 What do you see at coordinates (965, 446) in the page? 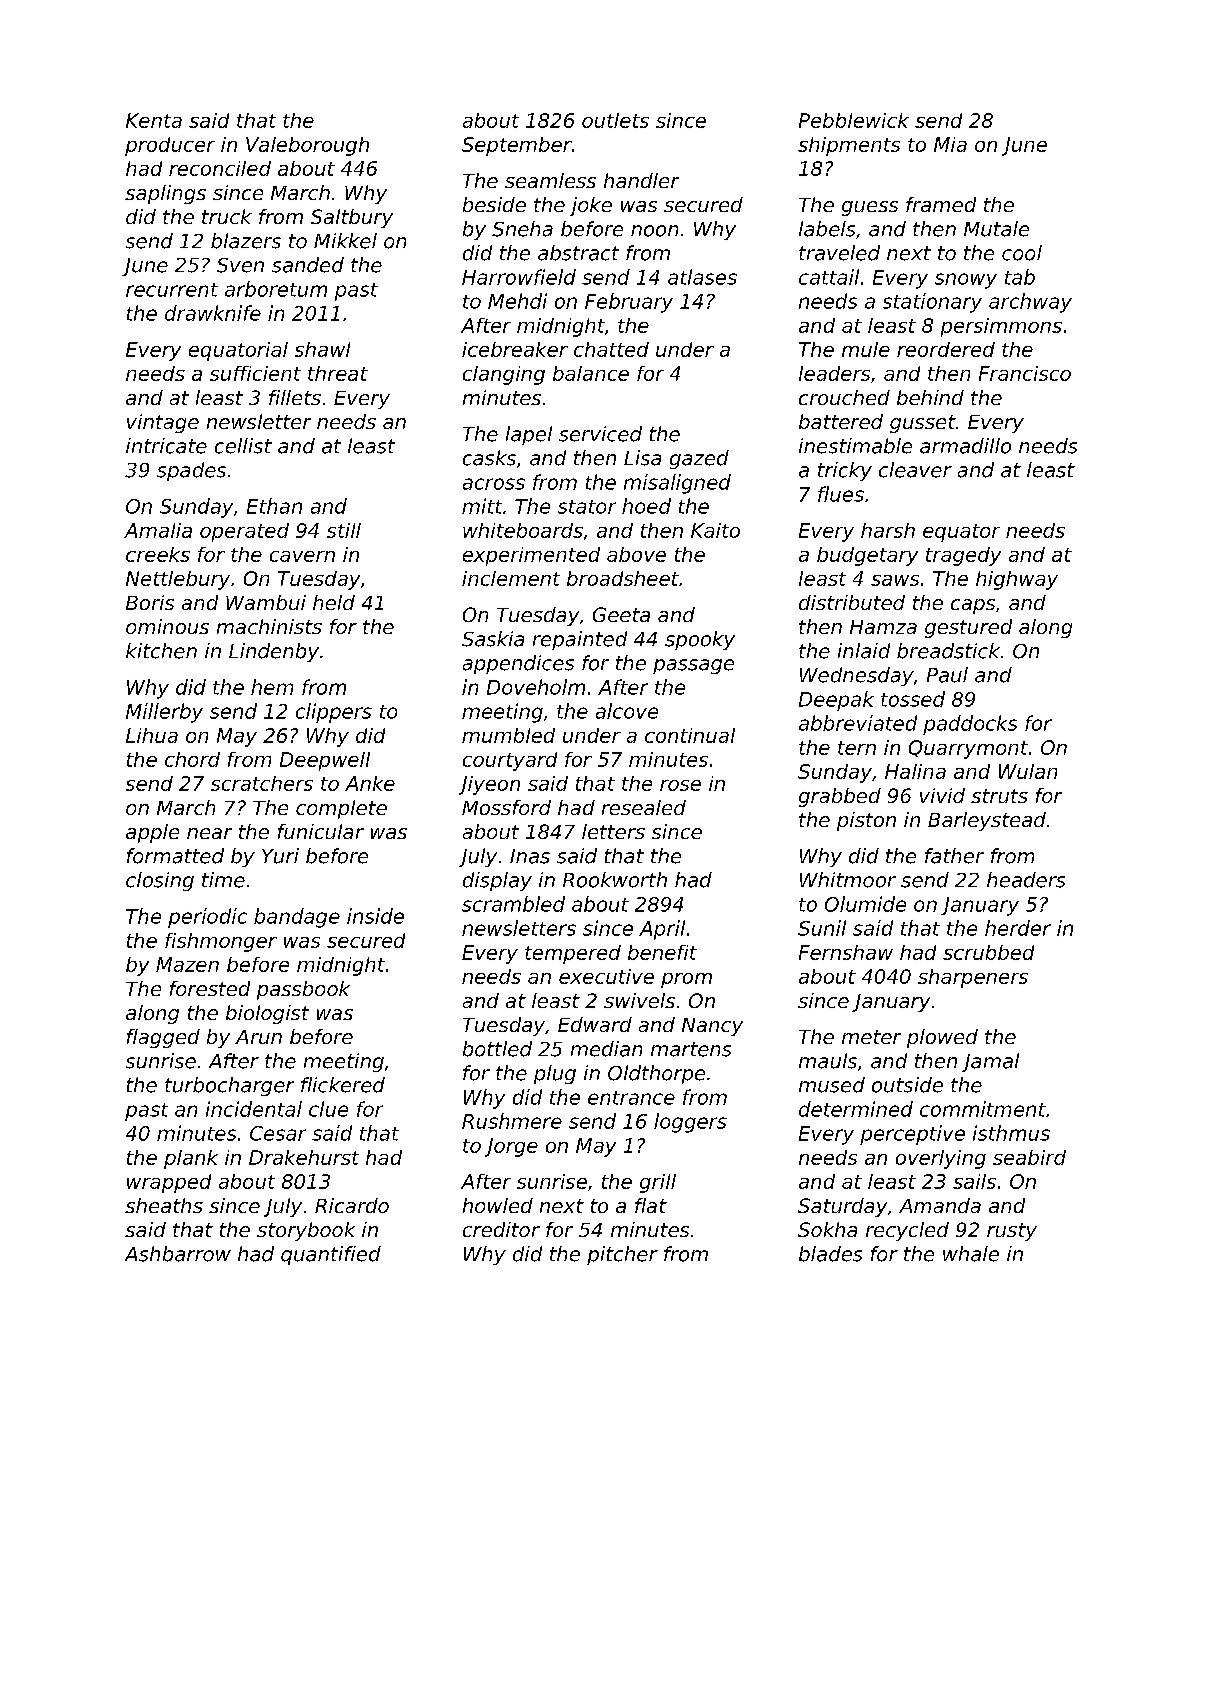
I see `armadillo` at bounding box center [965, 446].
